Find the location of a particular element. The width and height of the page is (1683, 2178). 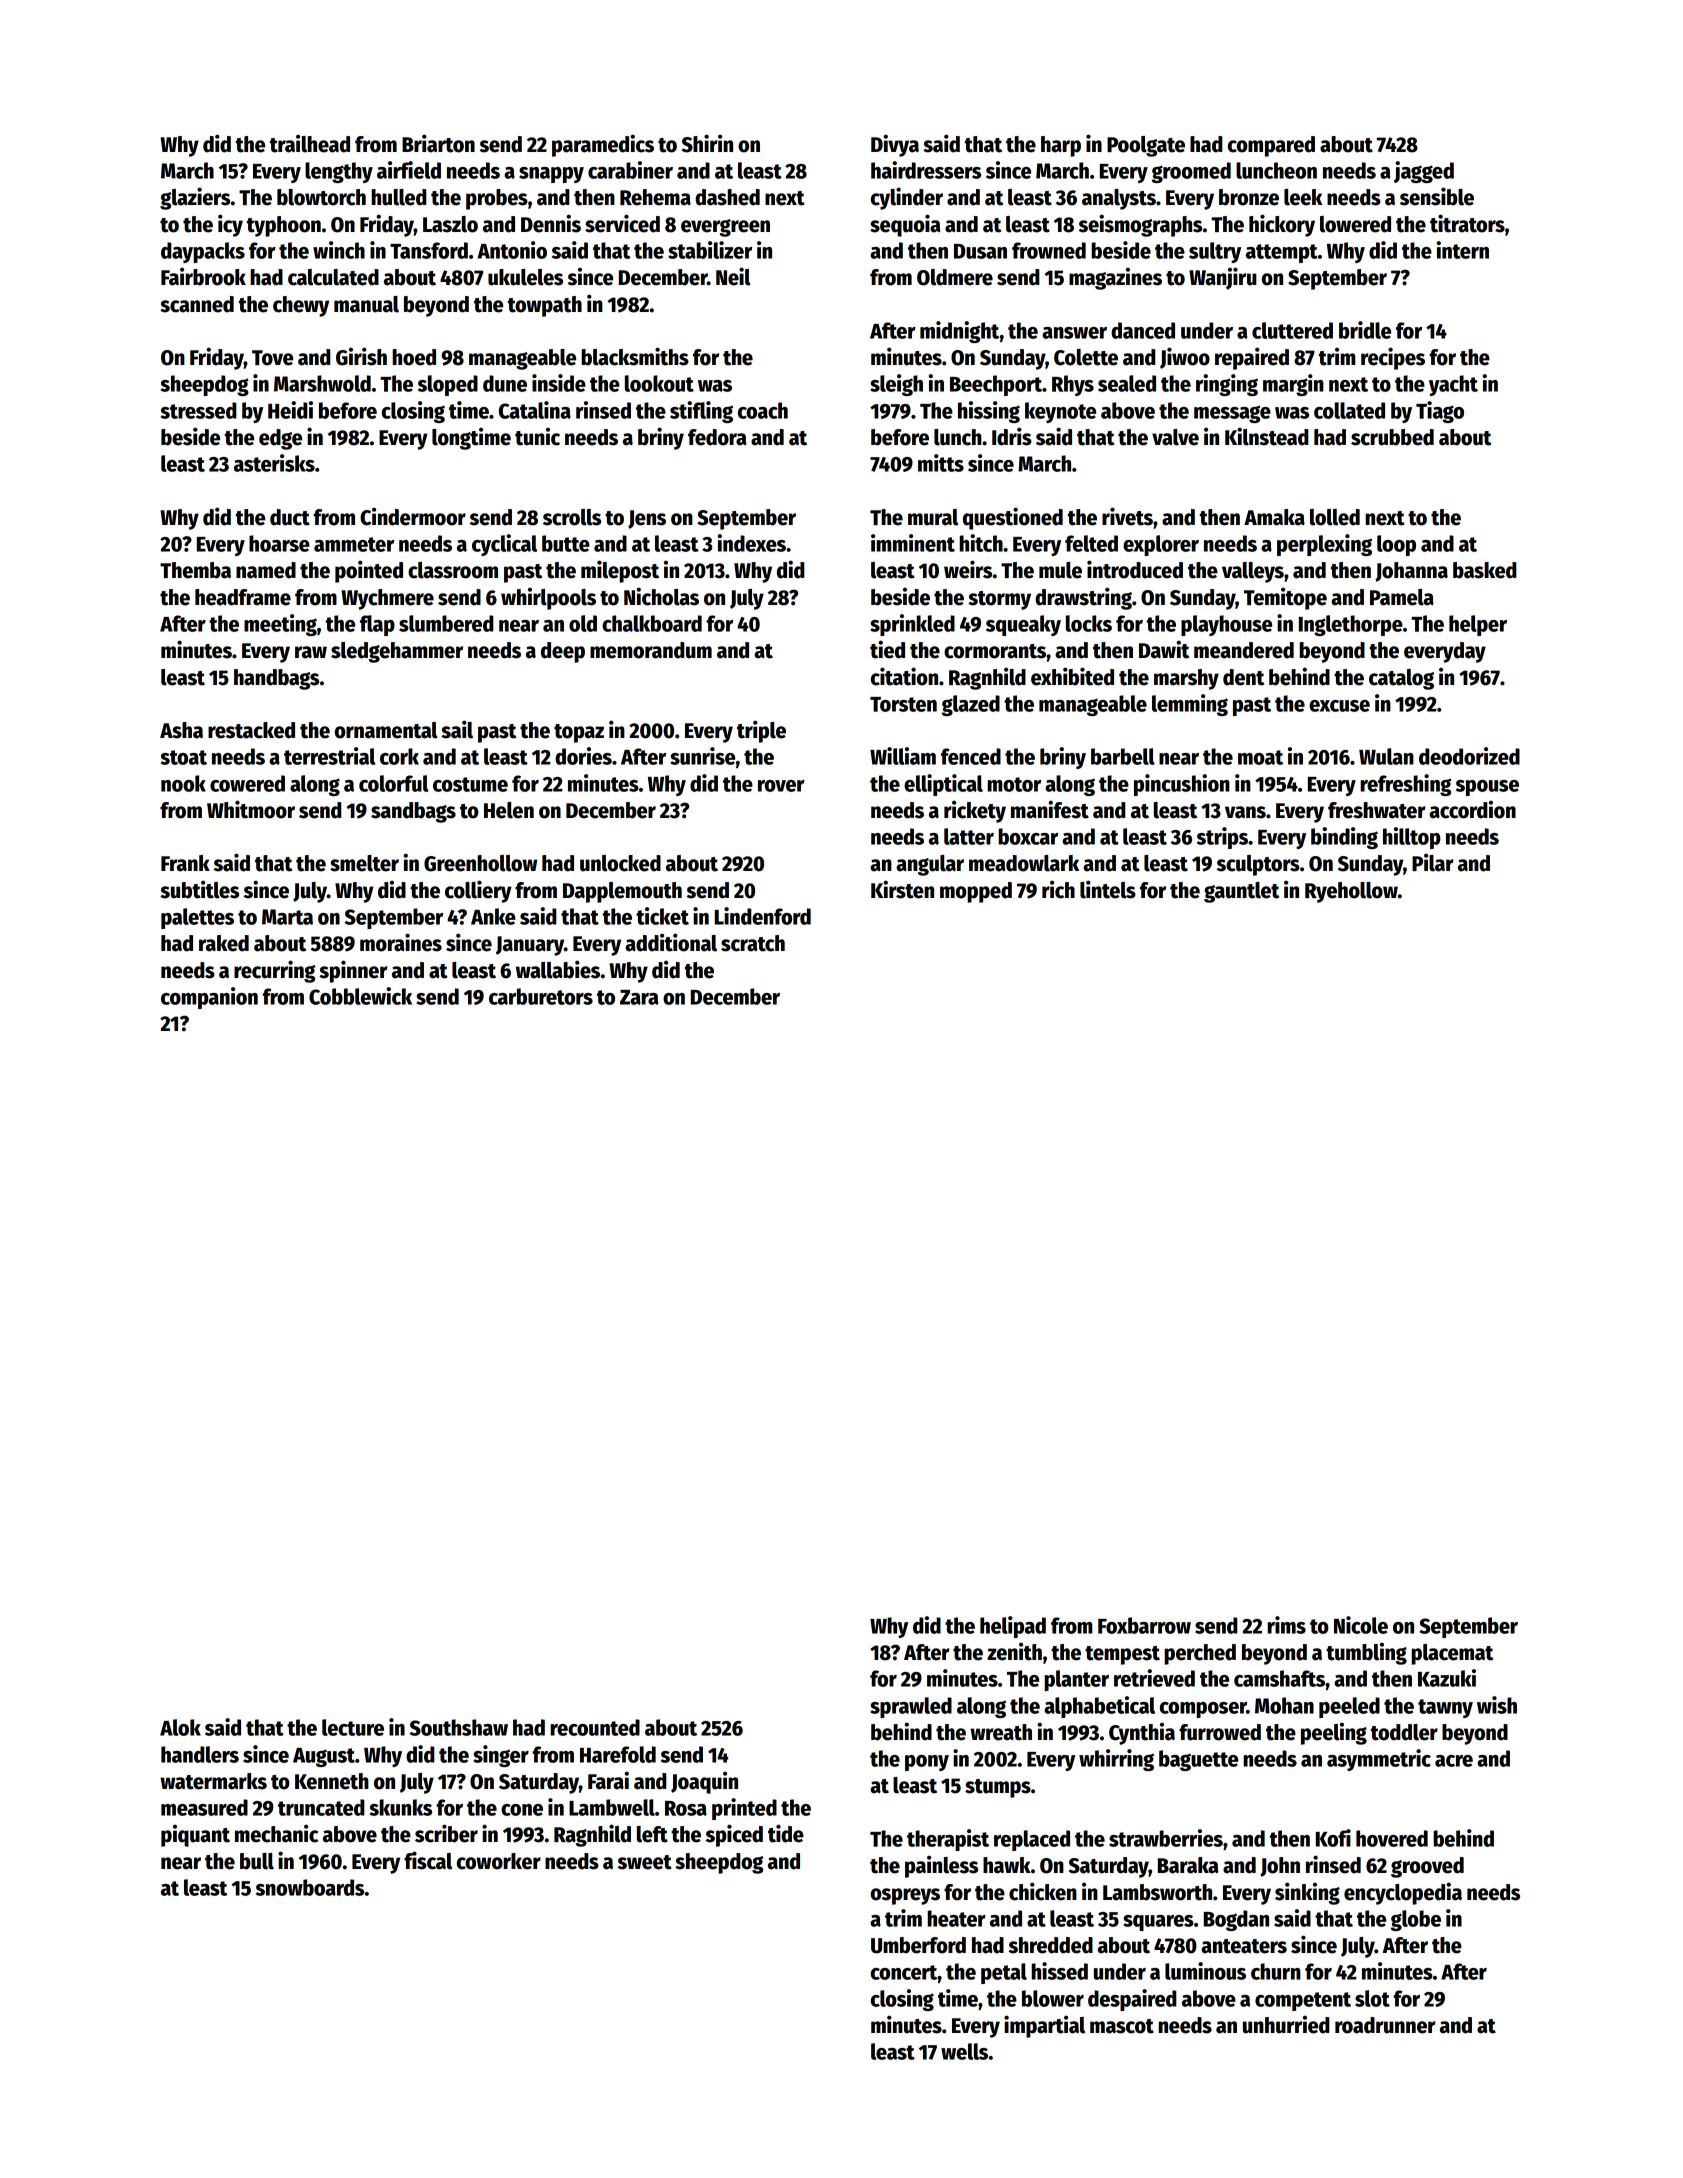

mitts is located at coordinates (941, 463).
